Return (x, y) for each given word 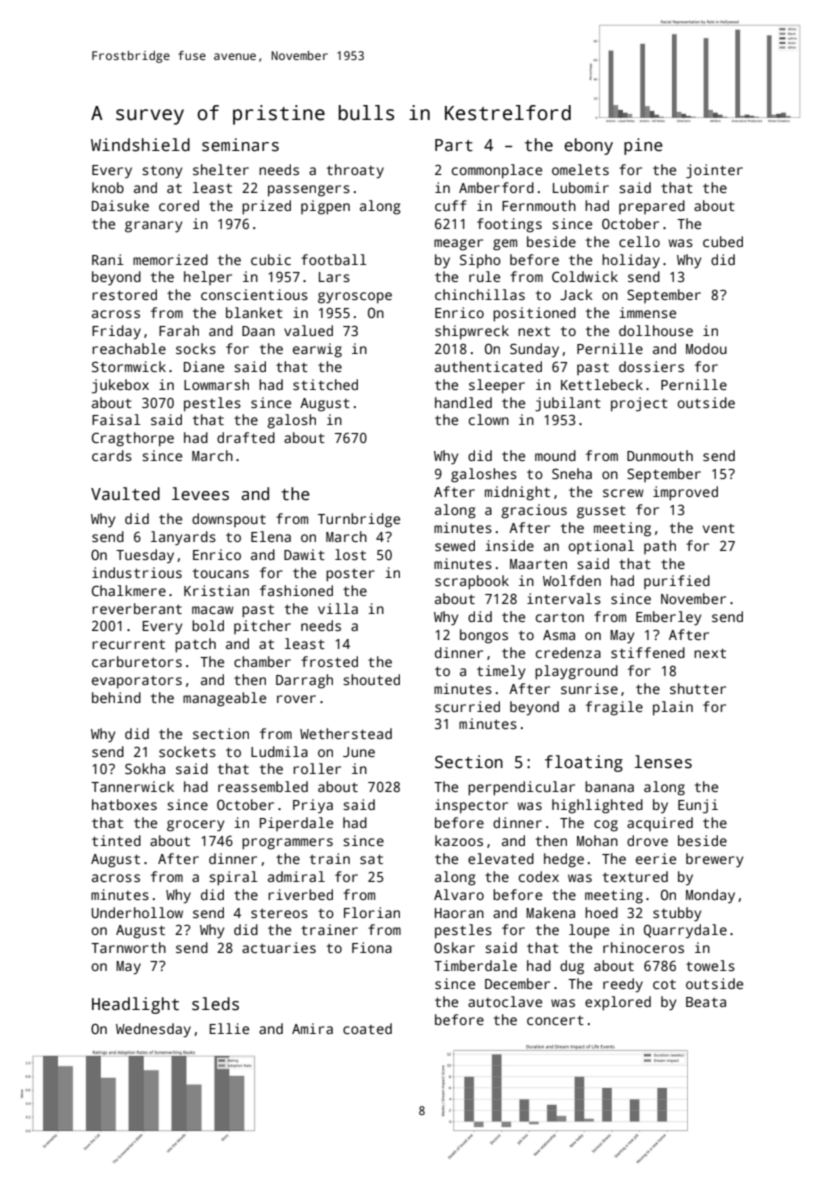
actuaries (279, 947)
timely (501, 672)
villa (338, 608)
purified (677, 582)
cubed (723, 241)
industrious (137, 572)
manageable (224, 699)
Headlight (135, 1005)
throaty (355, 171)
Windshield (140, 145)
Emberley (668, 618)
